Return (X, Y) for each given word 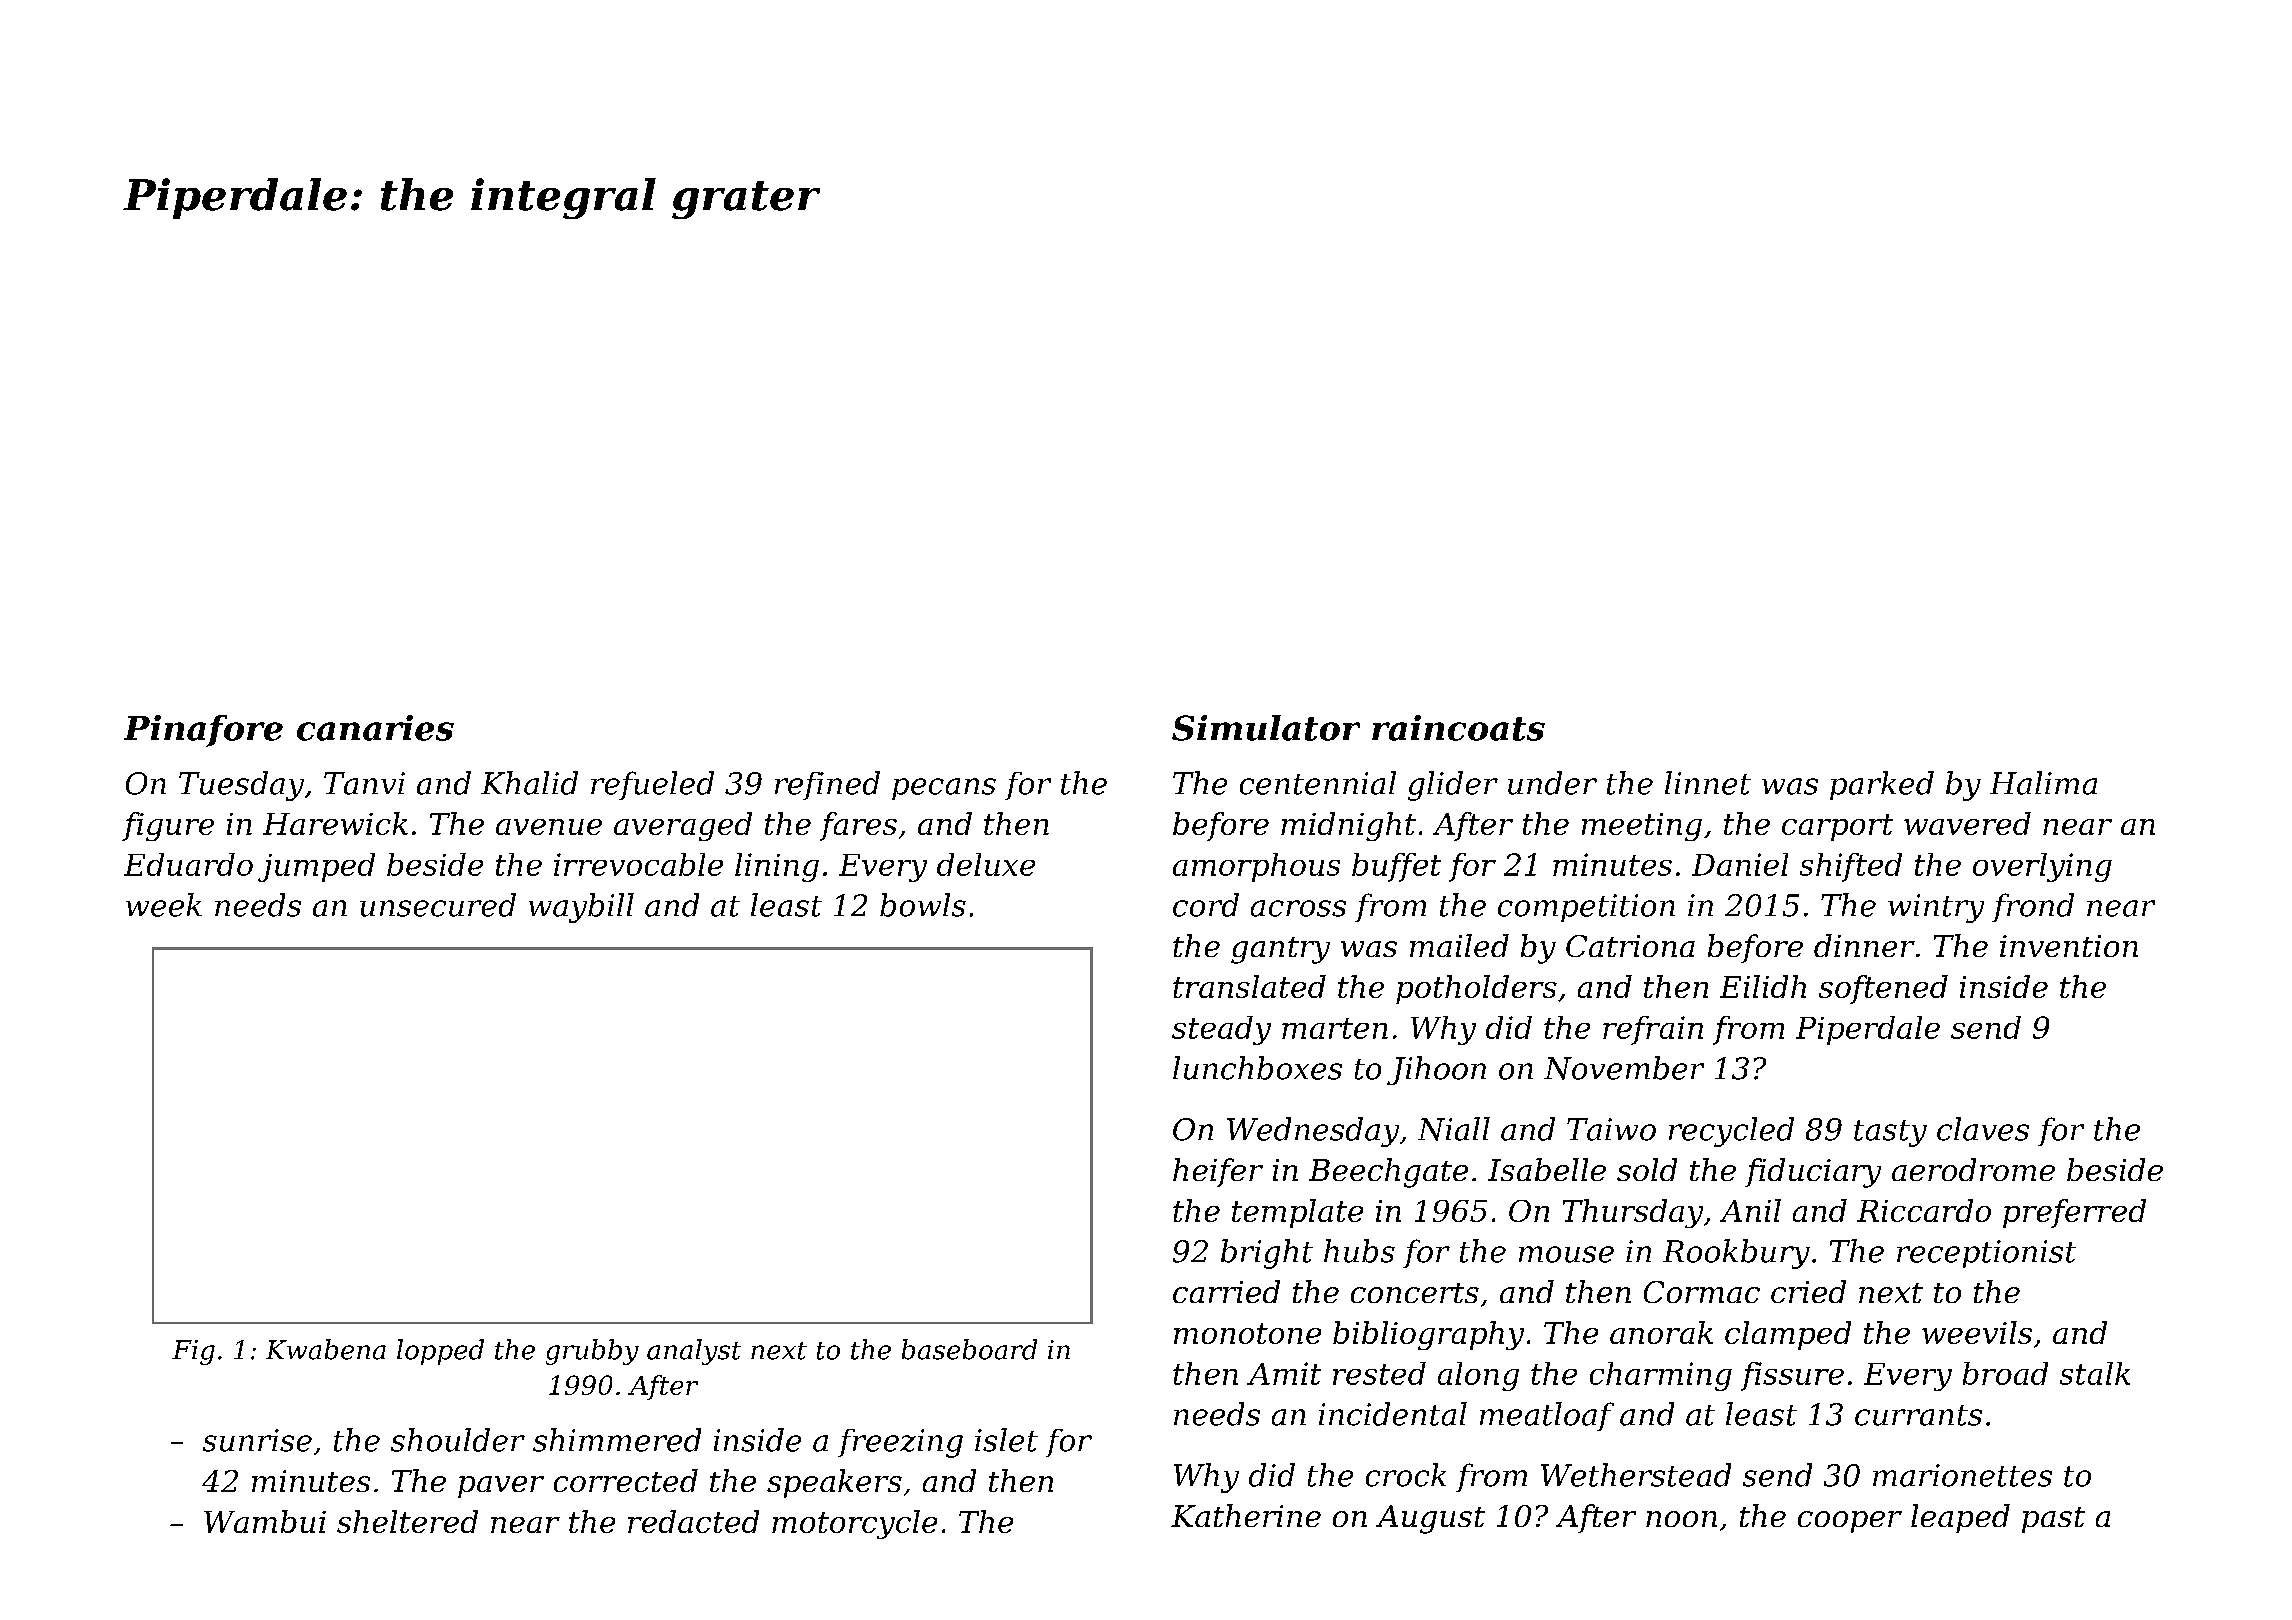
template (1297, 1213)
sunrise (257, 1440)
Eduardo (188, 864)
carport (1837, 827)
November (1624, 1068)
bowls (923, 905)
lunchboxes (1257, 1068)
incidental (1393, 1414)
